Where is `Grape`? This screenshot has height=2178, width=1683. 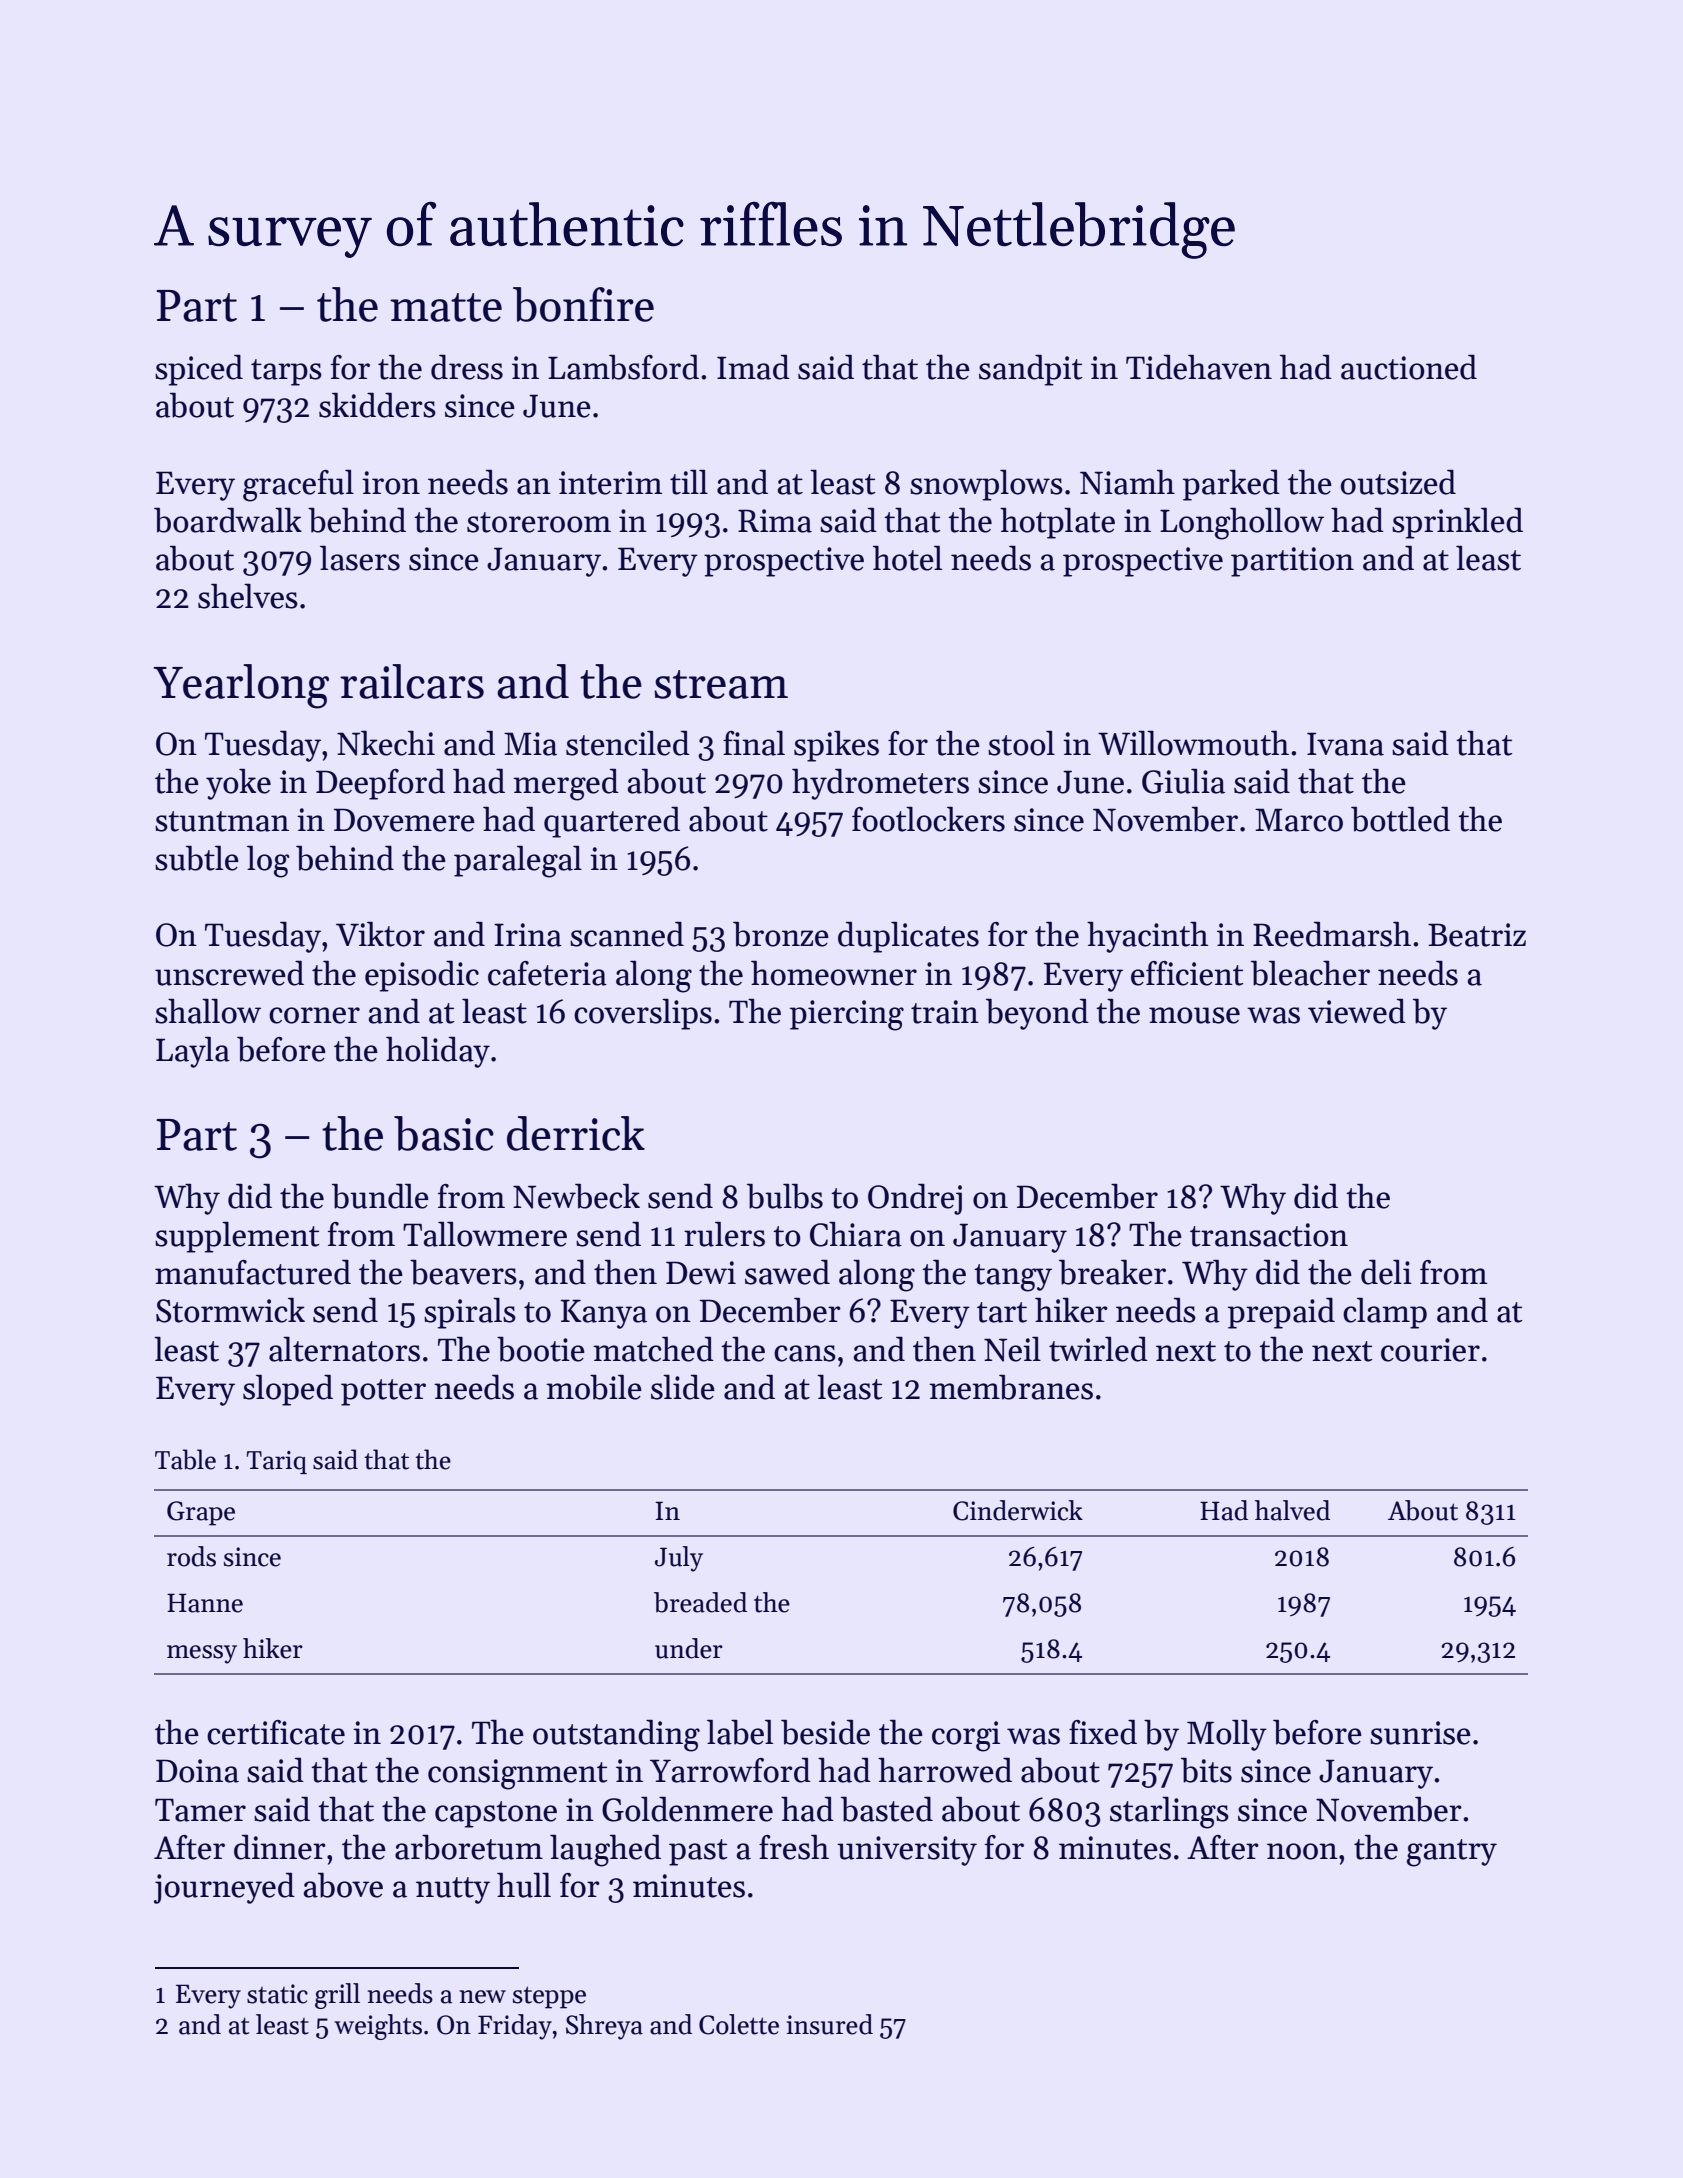
Grape is located at coordinates (201, 1513).
